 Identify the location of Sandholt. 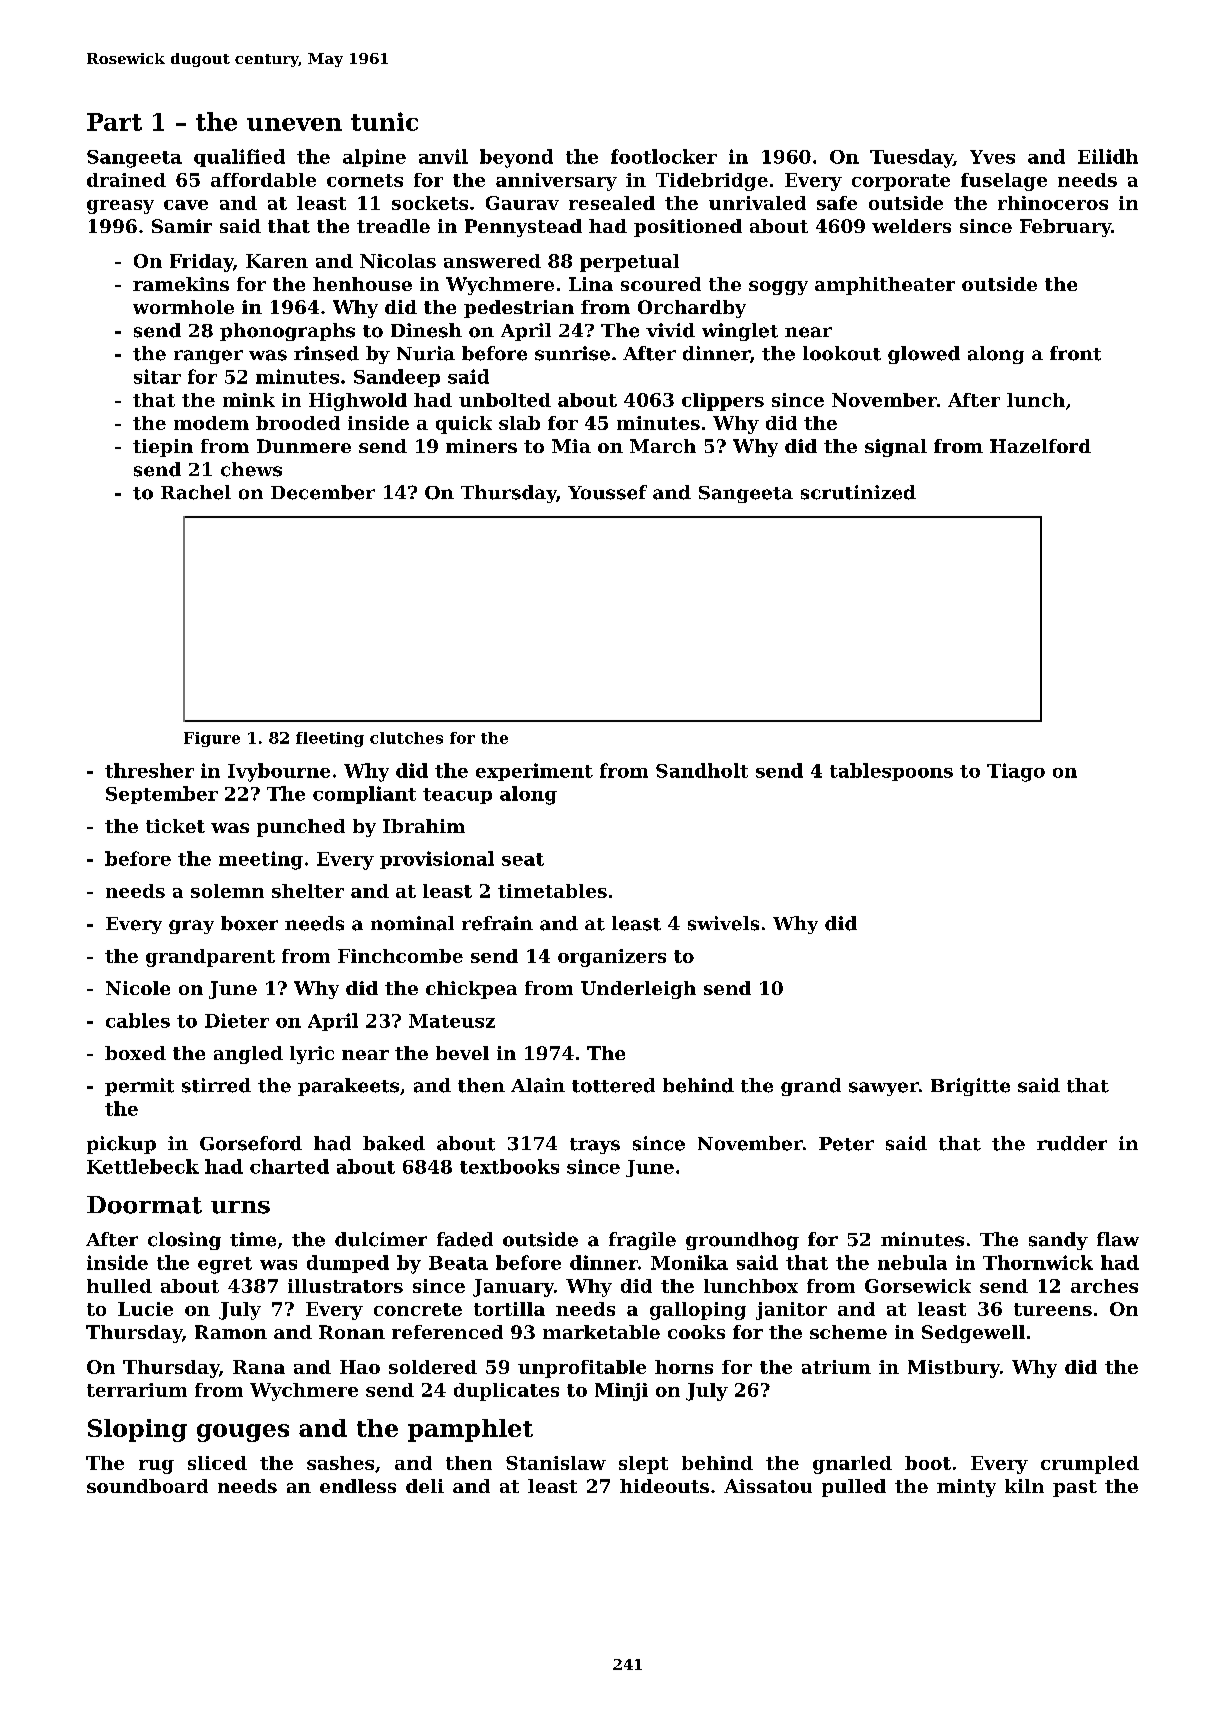
(702, 770).
